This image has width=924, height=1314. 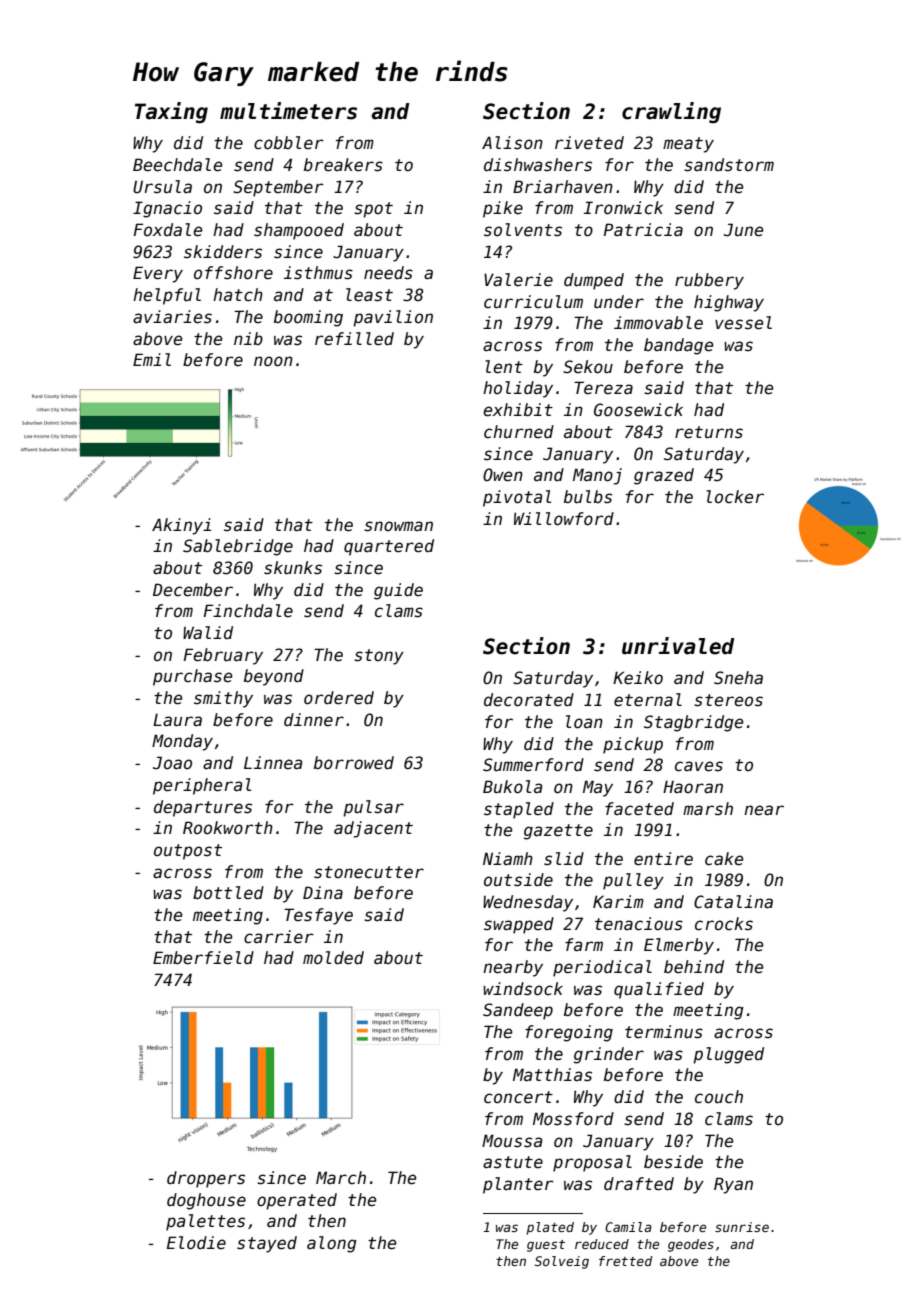 What do you see at coordinates (203, 958) in the image?
I see `Emberfield` at bounding box center [203, 958].
